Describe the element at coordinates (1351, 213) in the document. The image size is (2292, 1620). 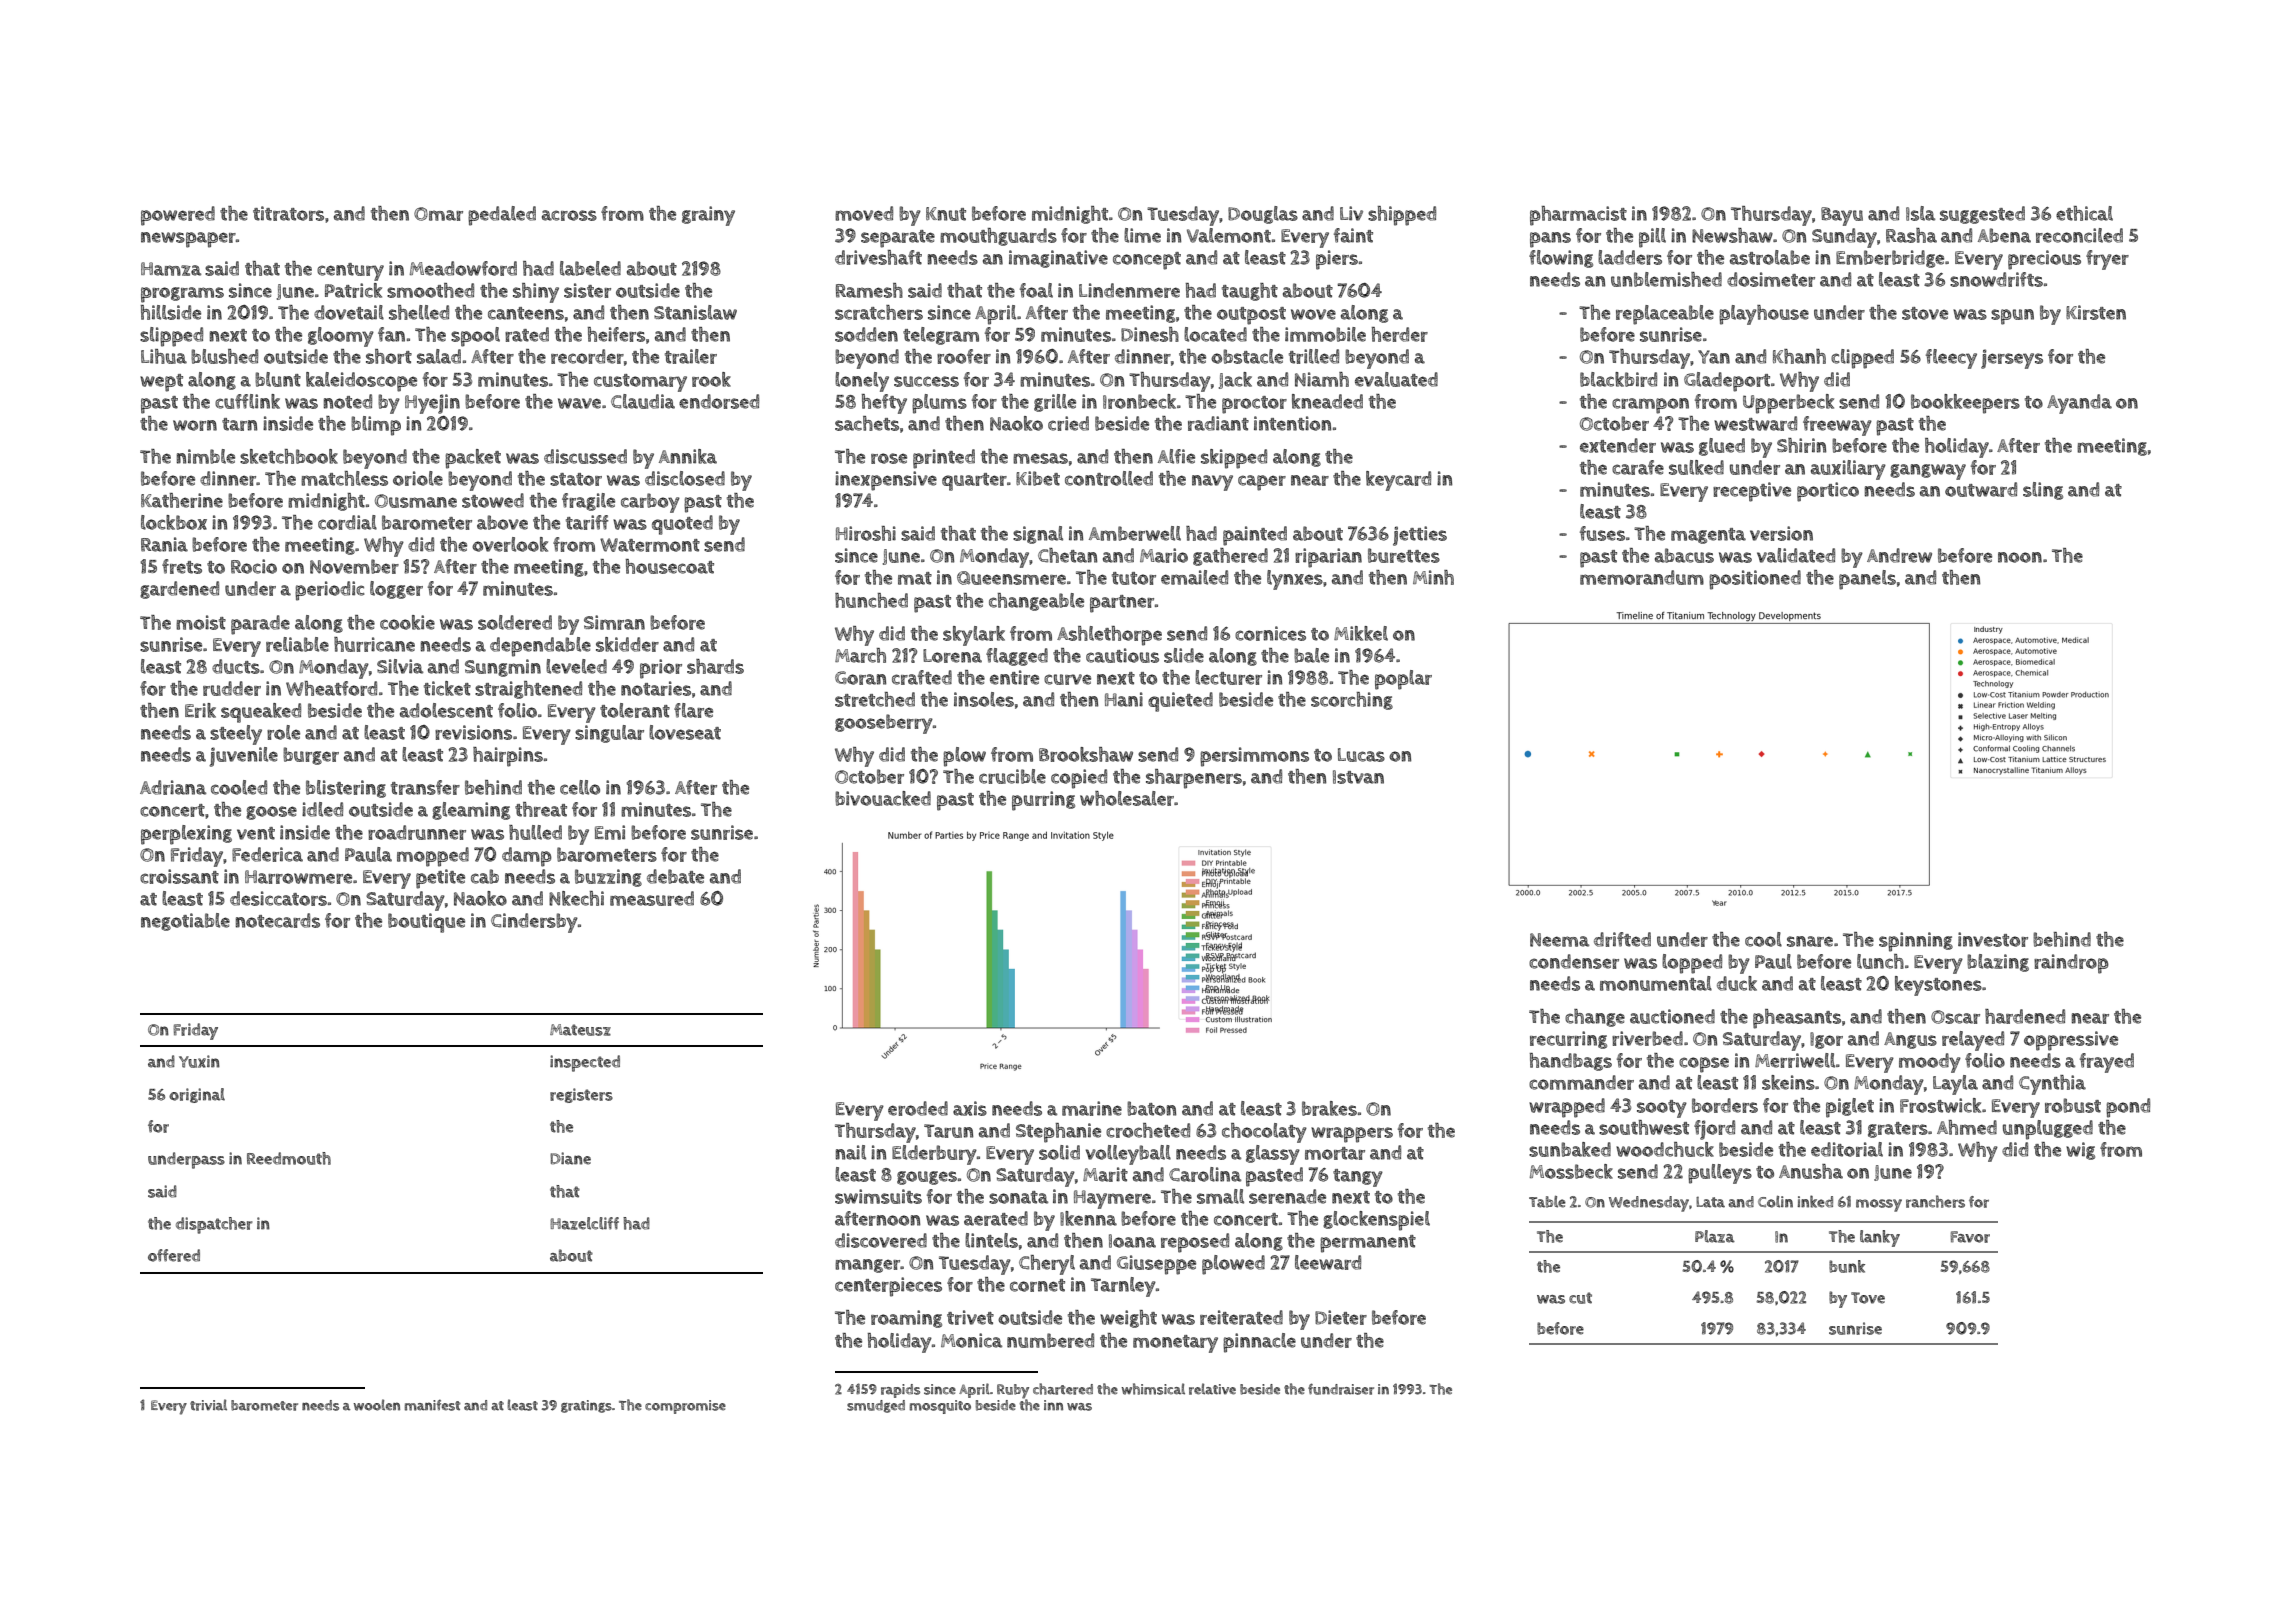
I see `Liv` at that location.
